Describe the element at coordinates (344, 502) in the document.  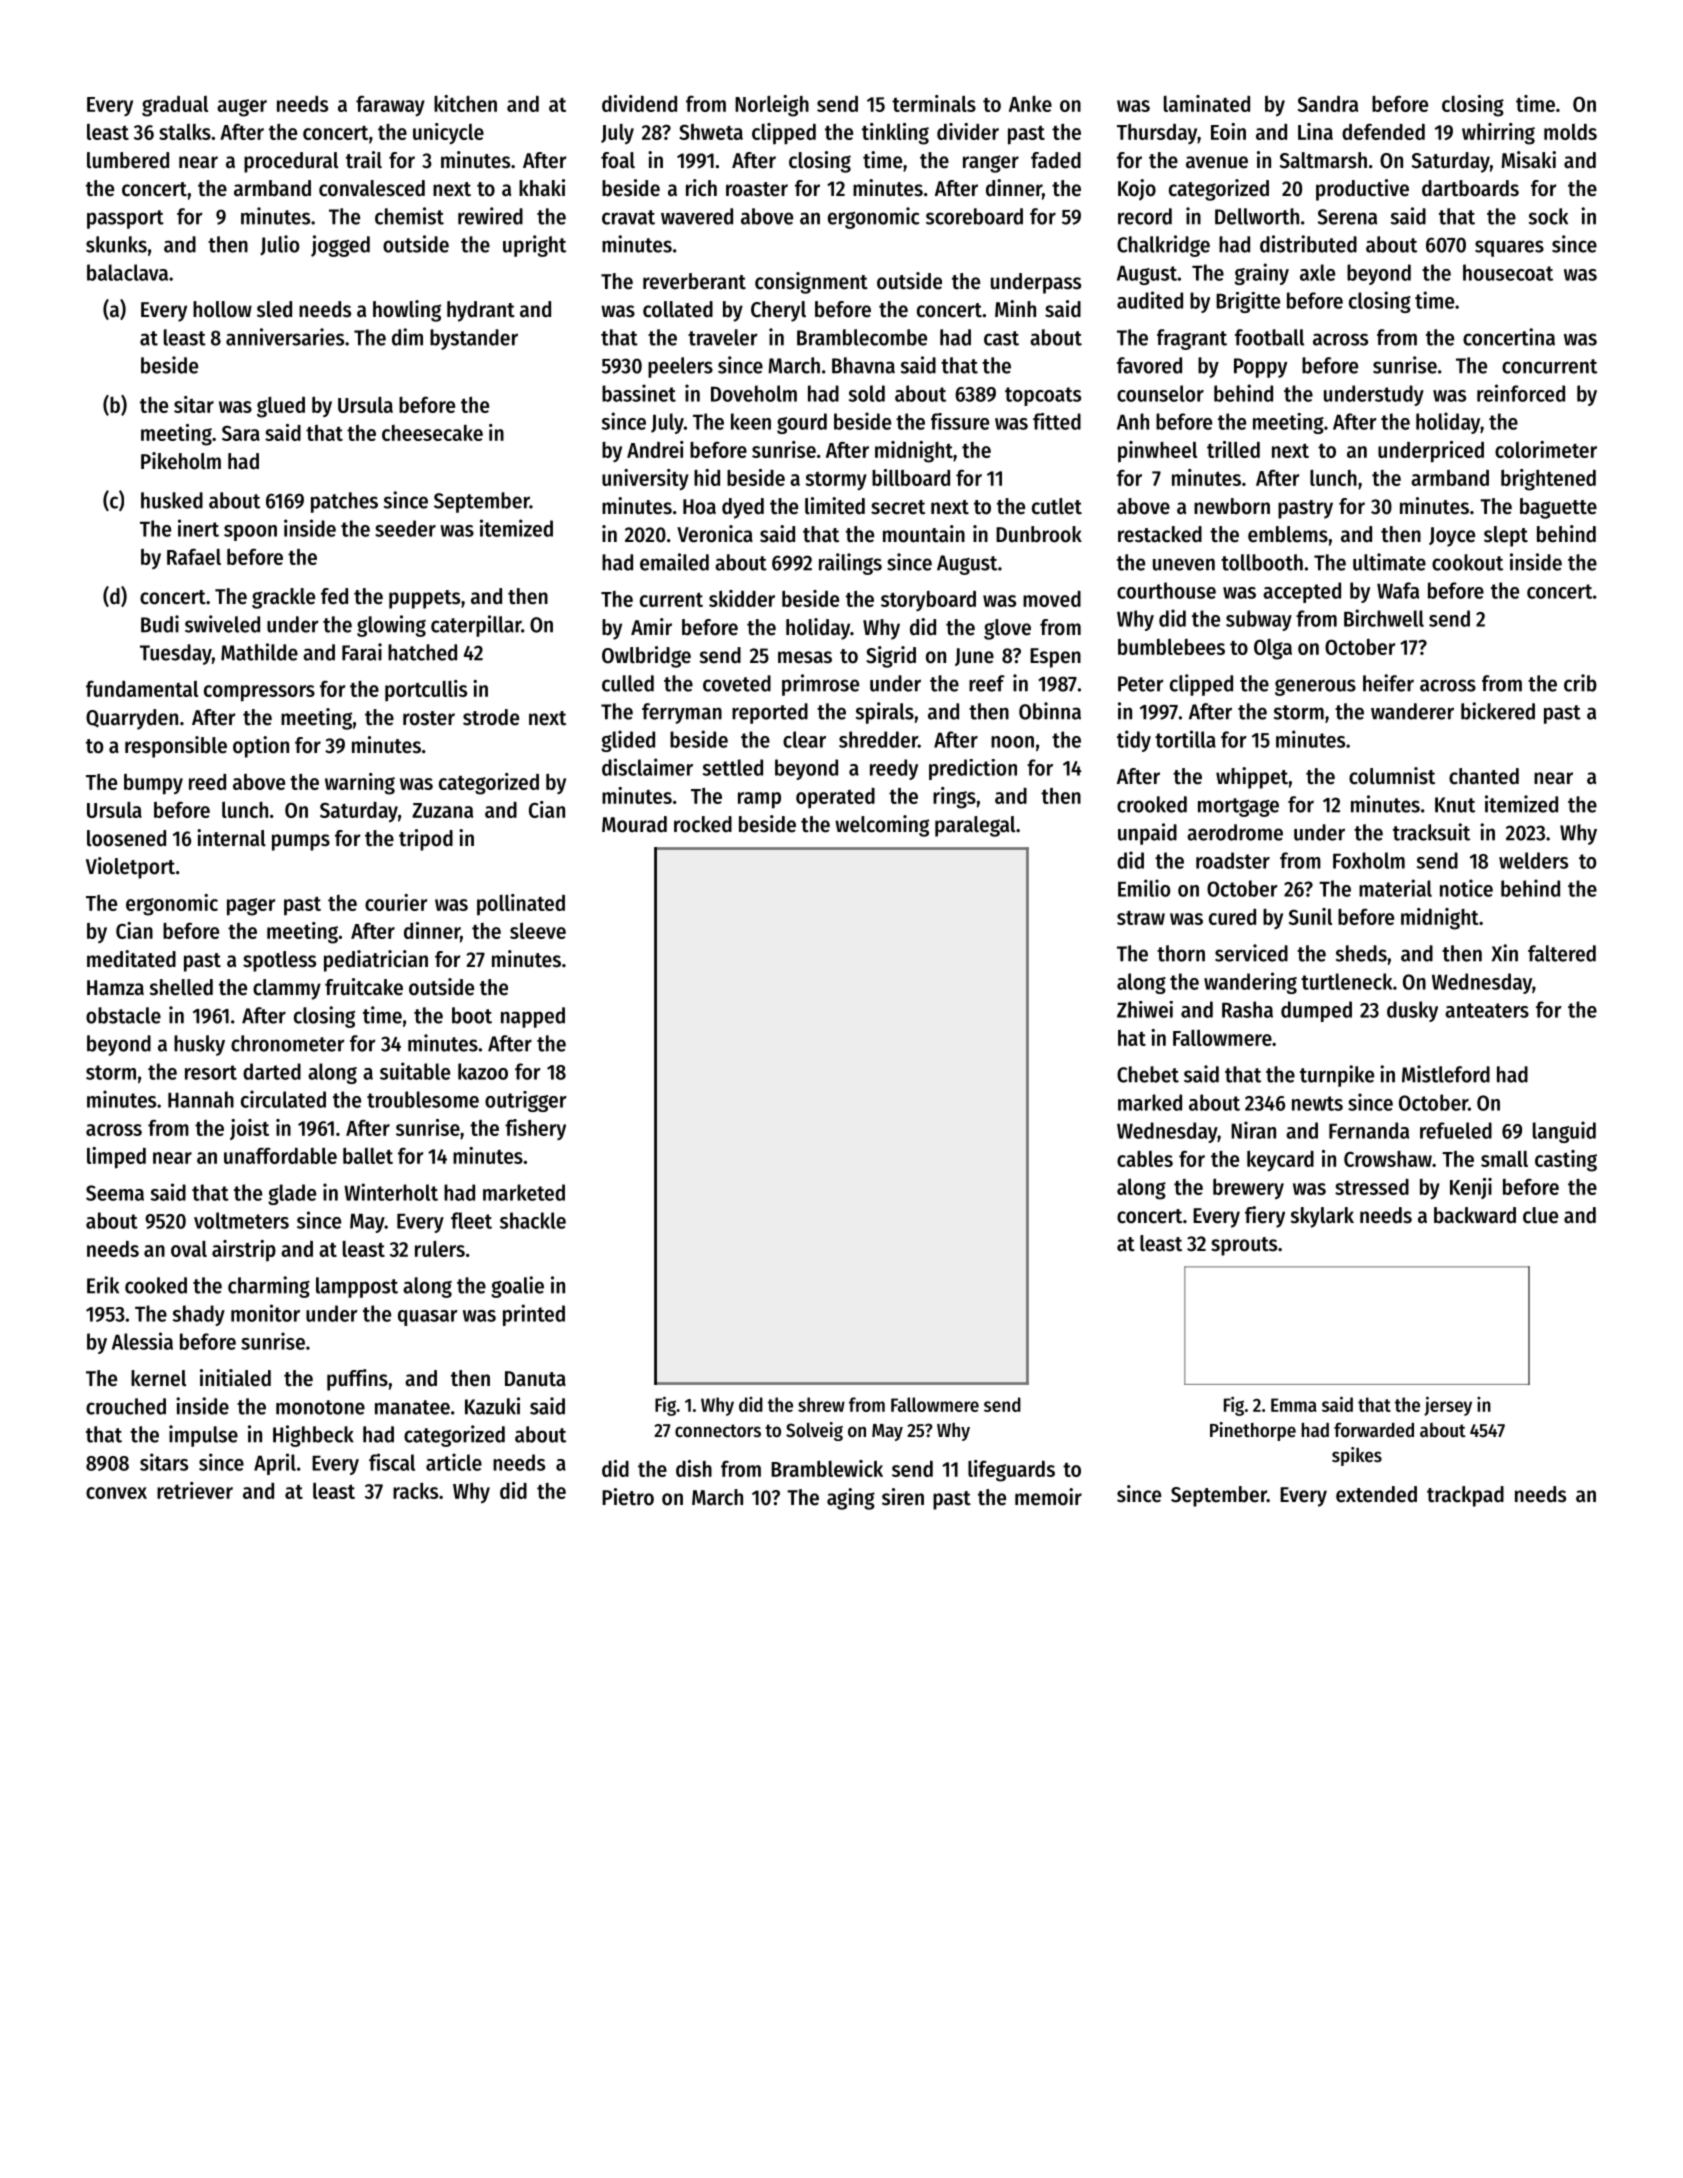
I see `patches` at that location.
